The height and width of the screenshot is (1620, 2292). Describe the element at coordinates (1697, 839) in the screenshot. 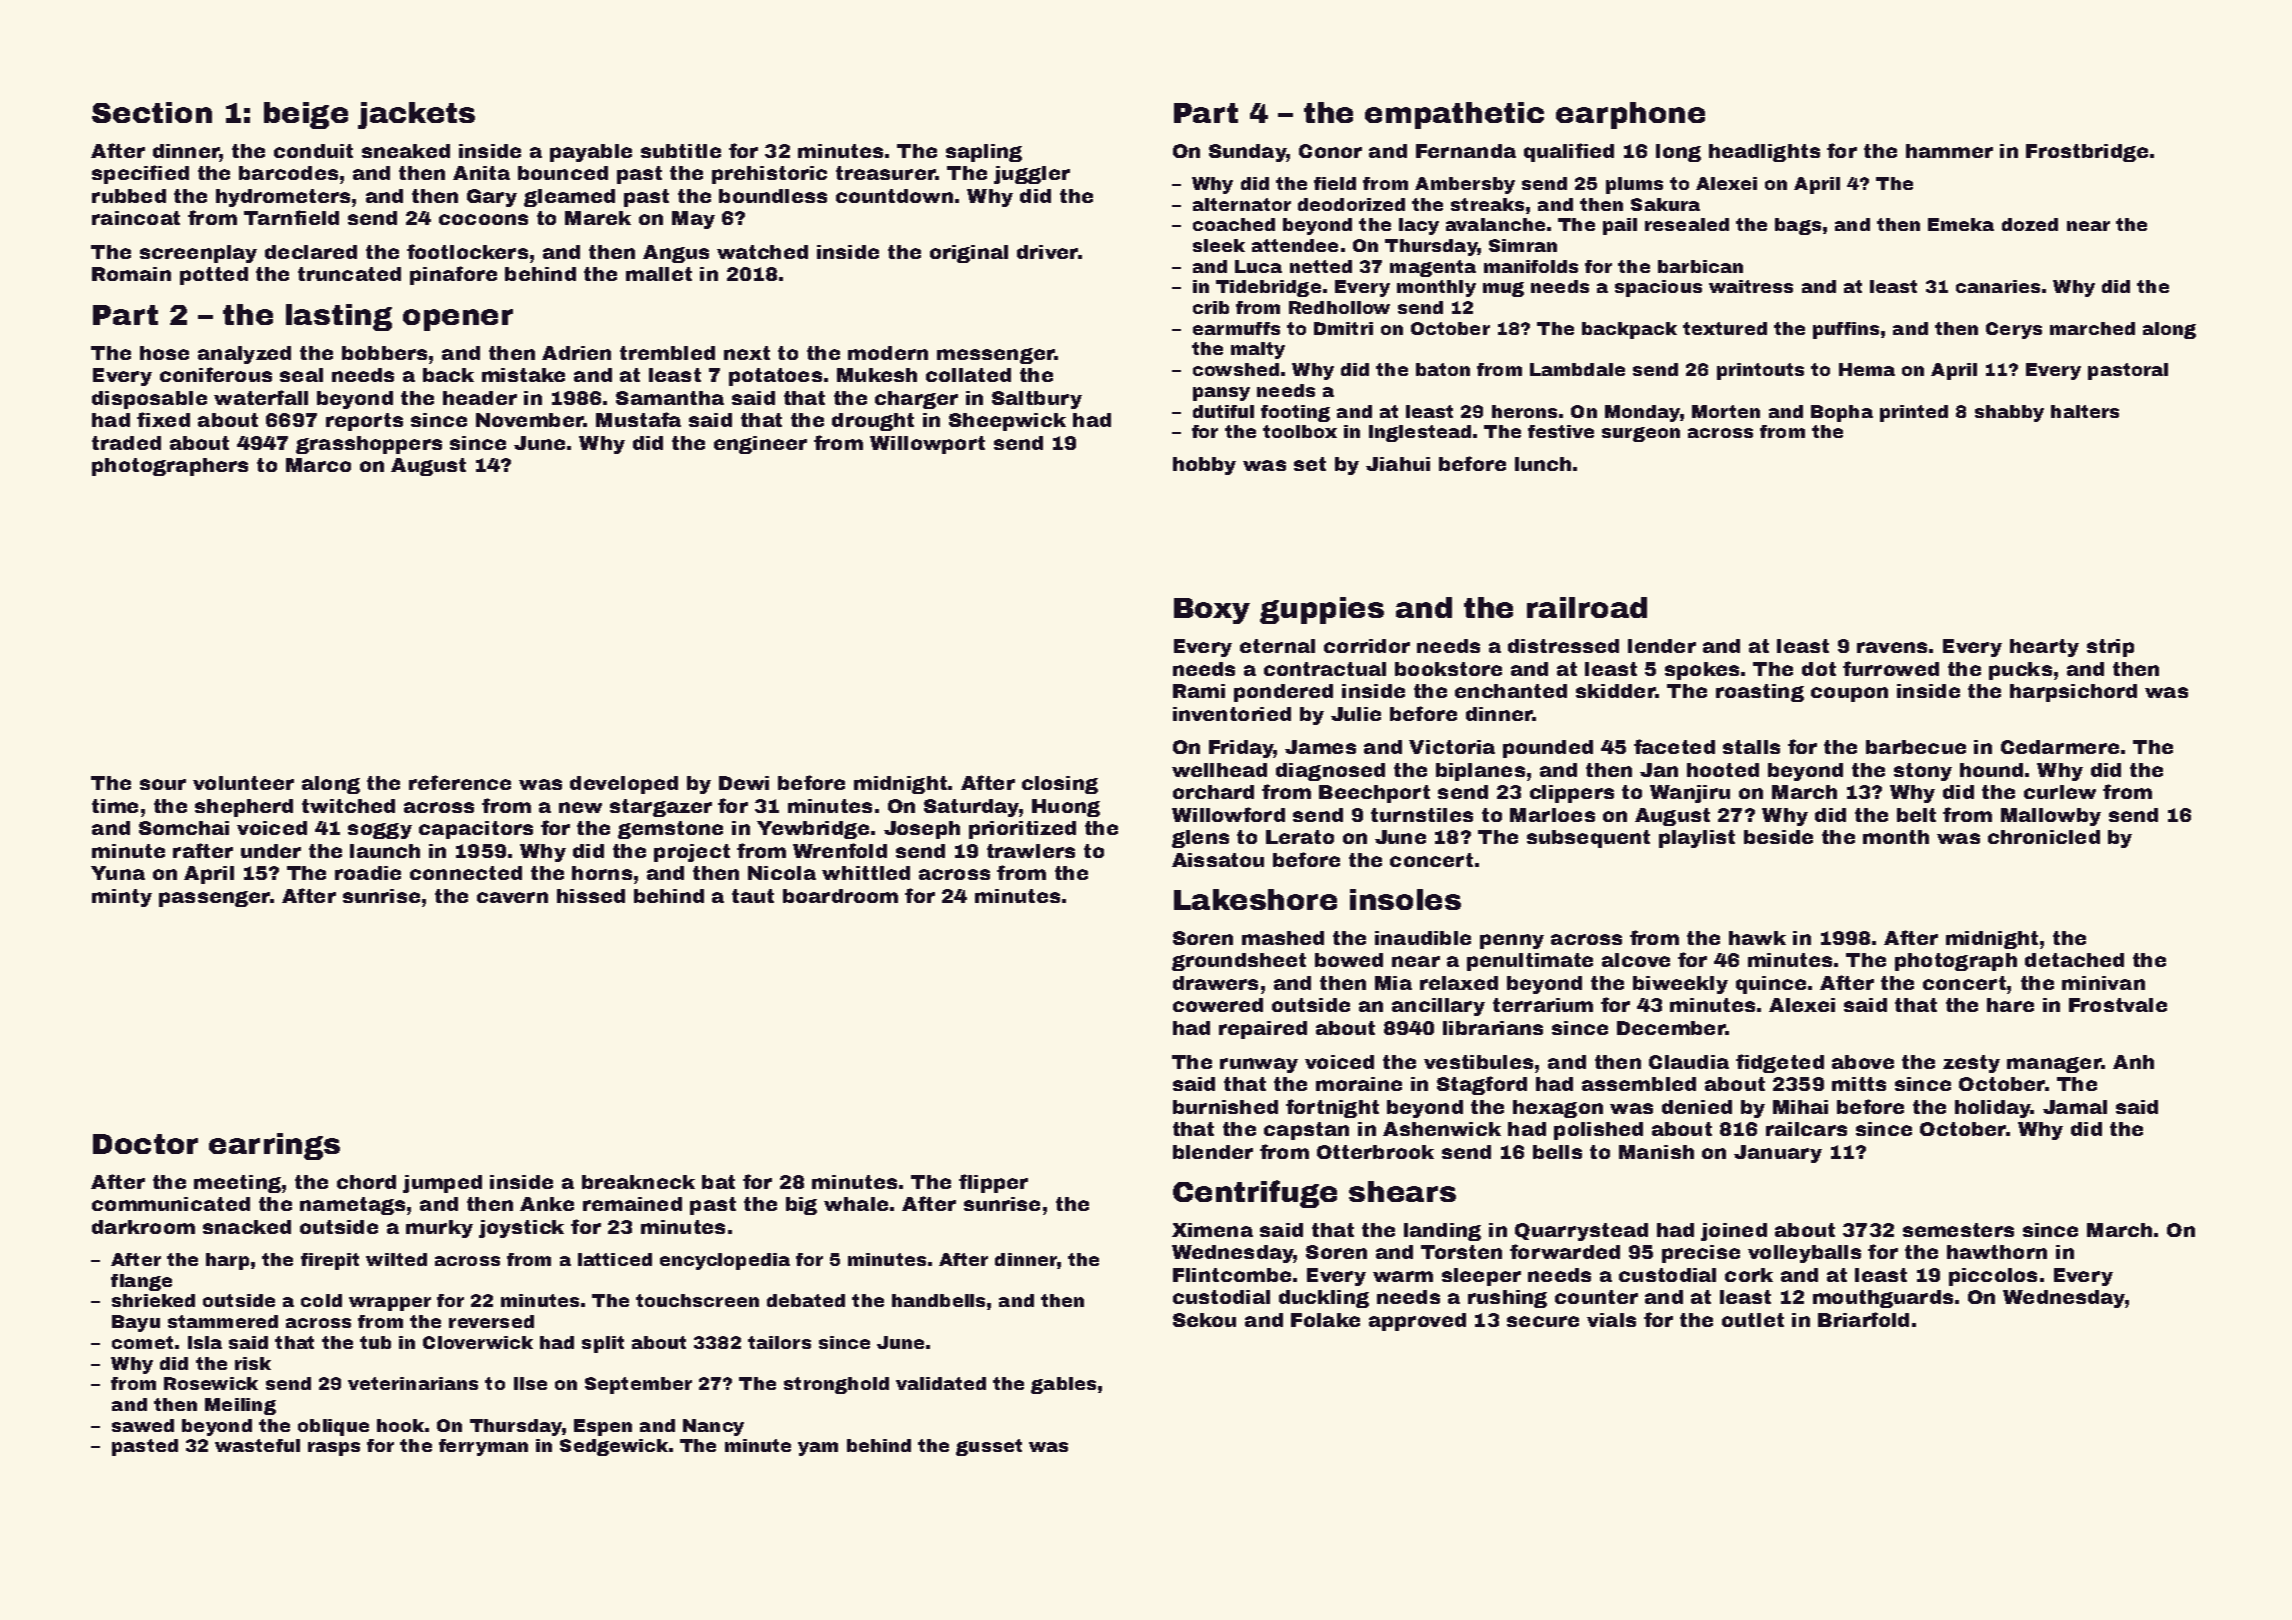

I see `playlist` at that location.
